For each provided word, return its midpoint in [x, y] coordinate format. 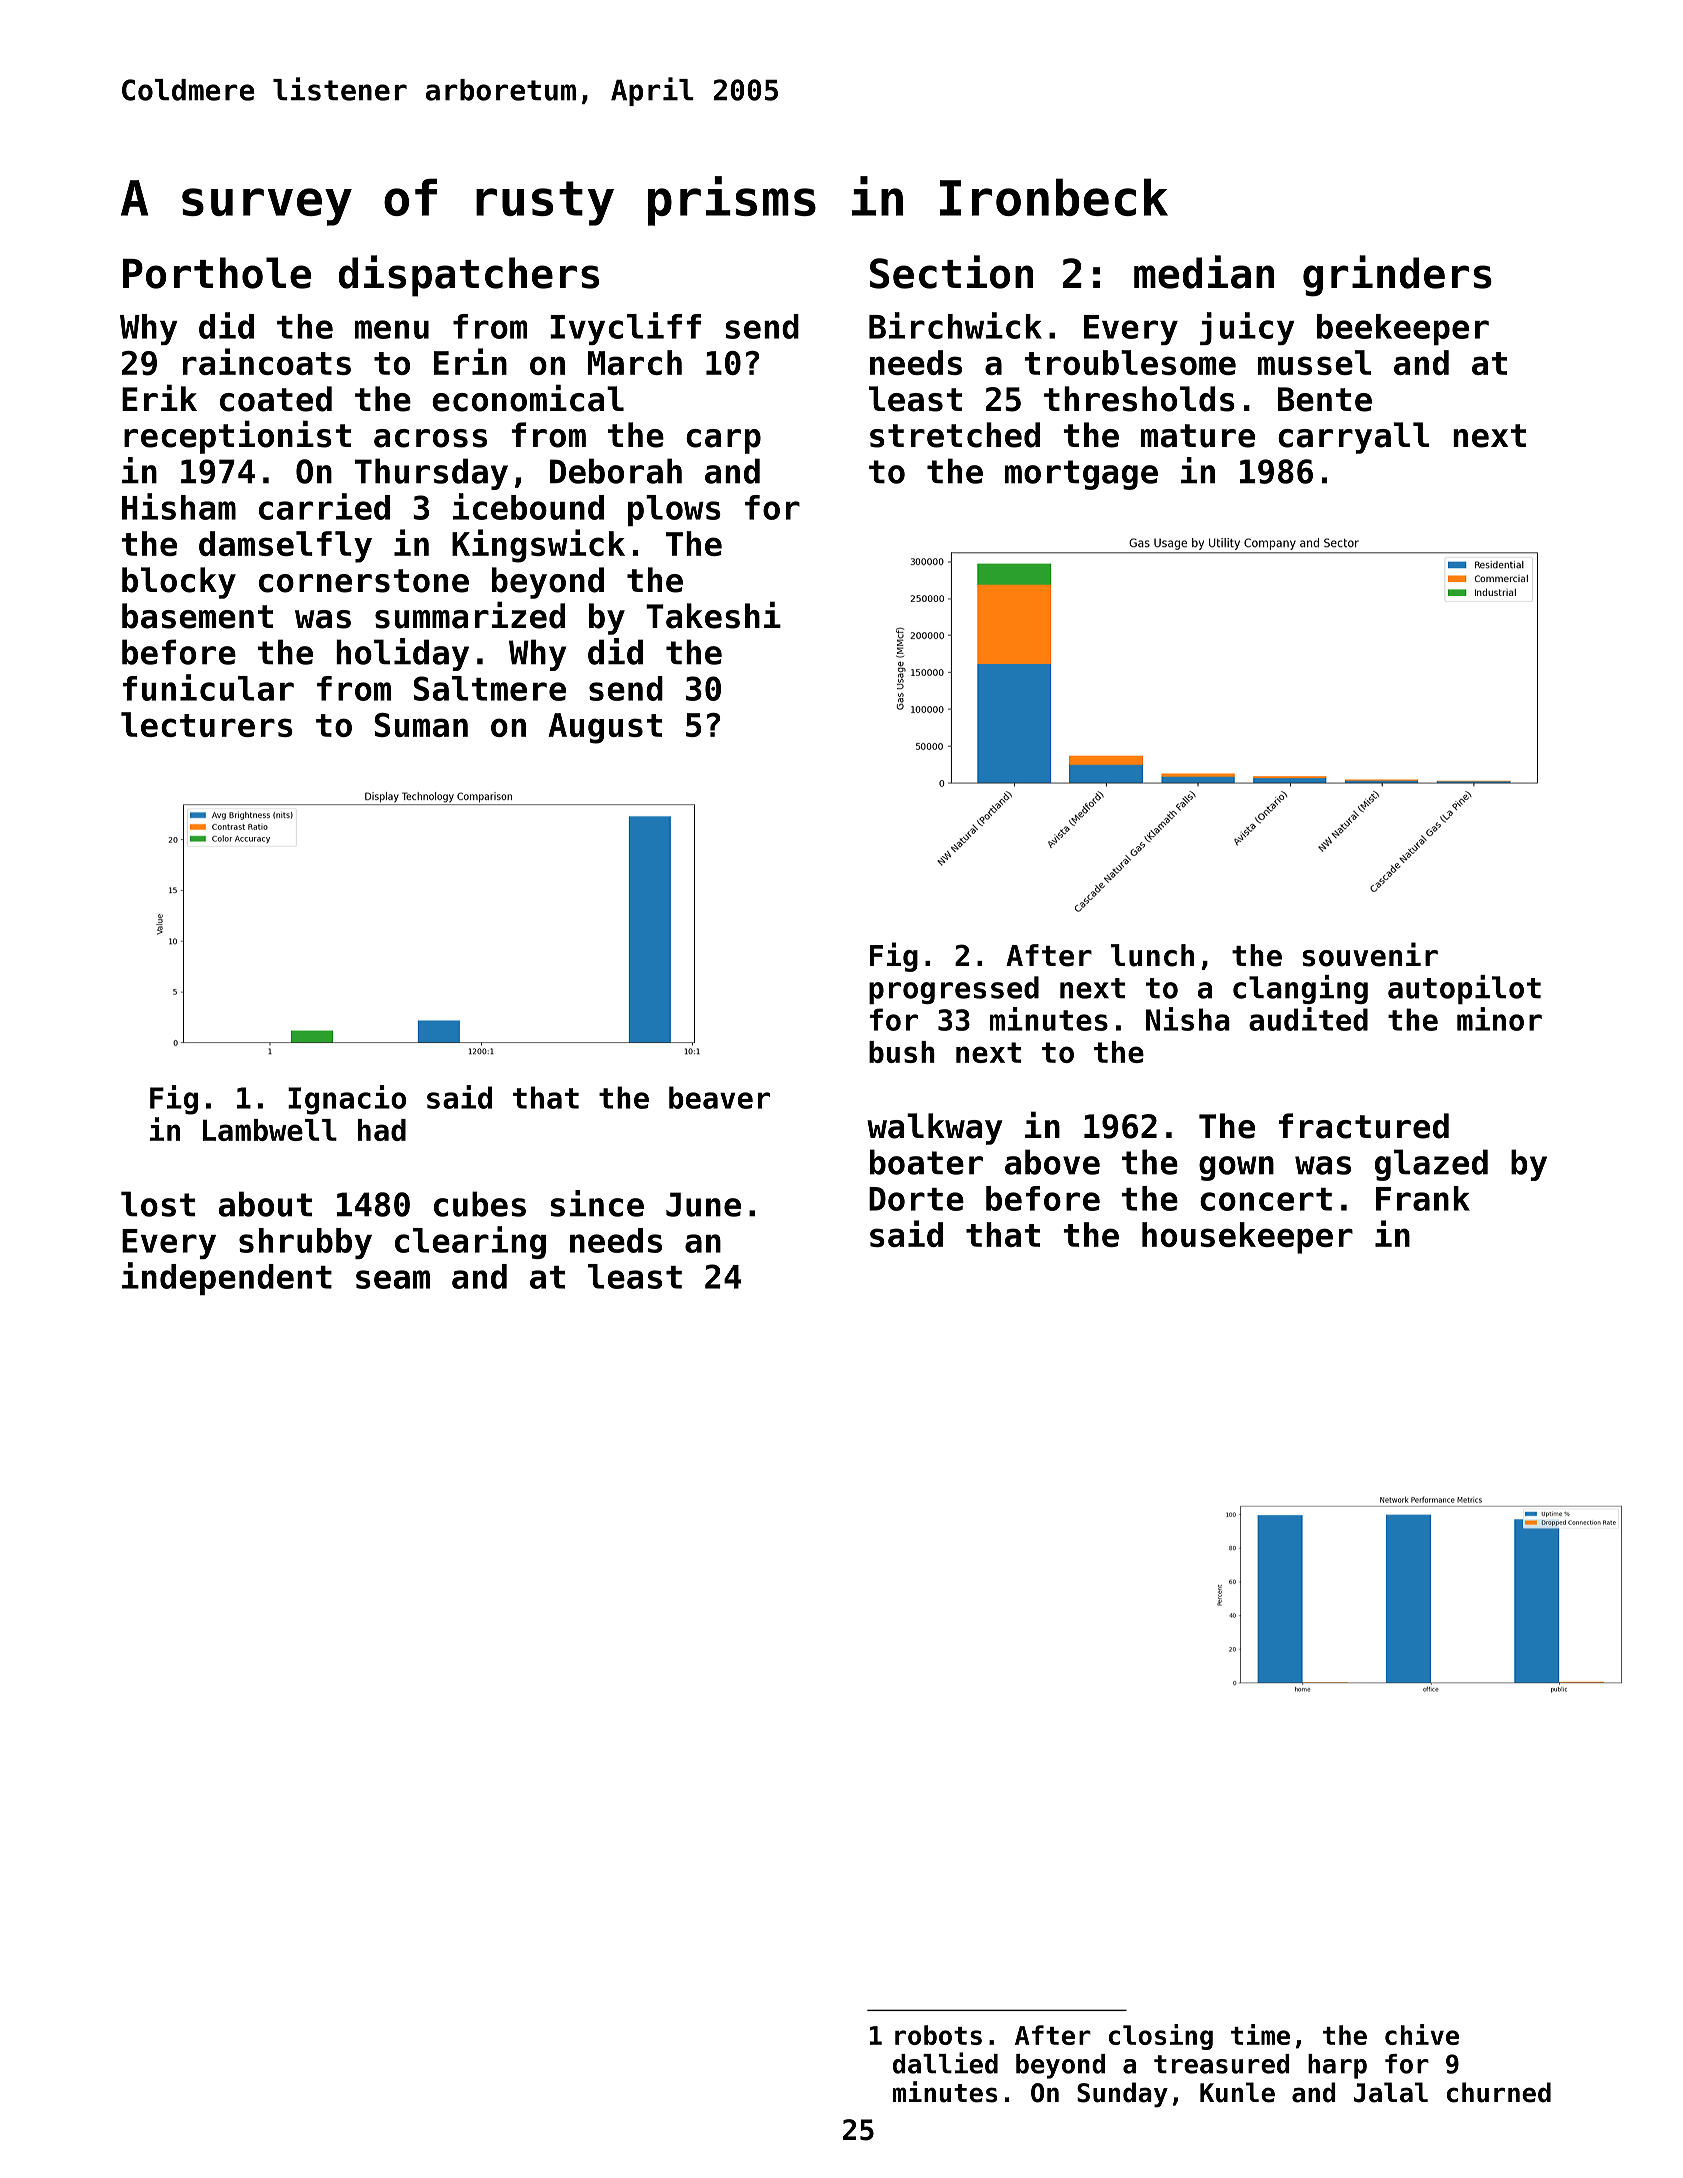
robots [938, 2035]
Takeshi [713, 615]
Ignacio [347, 1100]
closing [1161, 2037]
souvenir [1370, 954]
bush [902, 1052]
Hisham [179, 506]
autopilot [1464, 989]
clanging [1300, 989]
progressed [954, 990]
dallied [945, 2063]
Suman [421, 725]
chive [1422, 2034]
